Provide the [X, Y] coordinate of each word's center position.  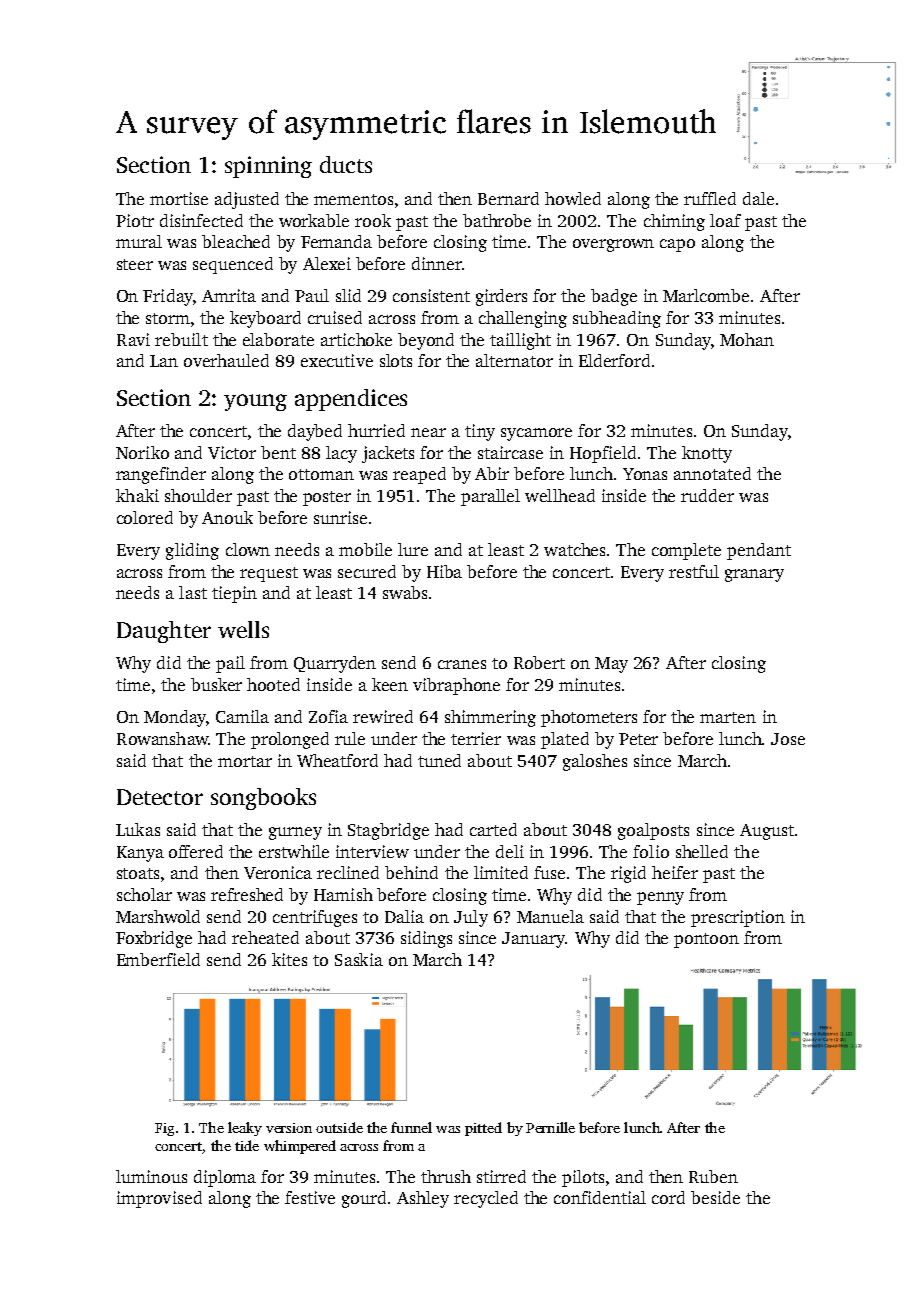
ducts [346, 164]
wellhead [560, 495]
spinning [268, 167]
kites [289, 959]
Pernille [550, 1127]
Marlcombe [706, 295]
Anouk [227, 517]
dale [758, 198]
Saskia [359, 959]
